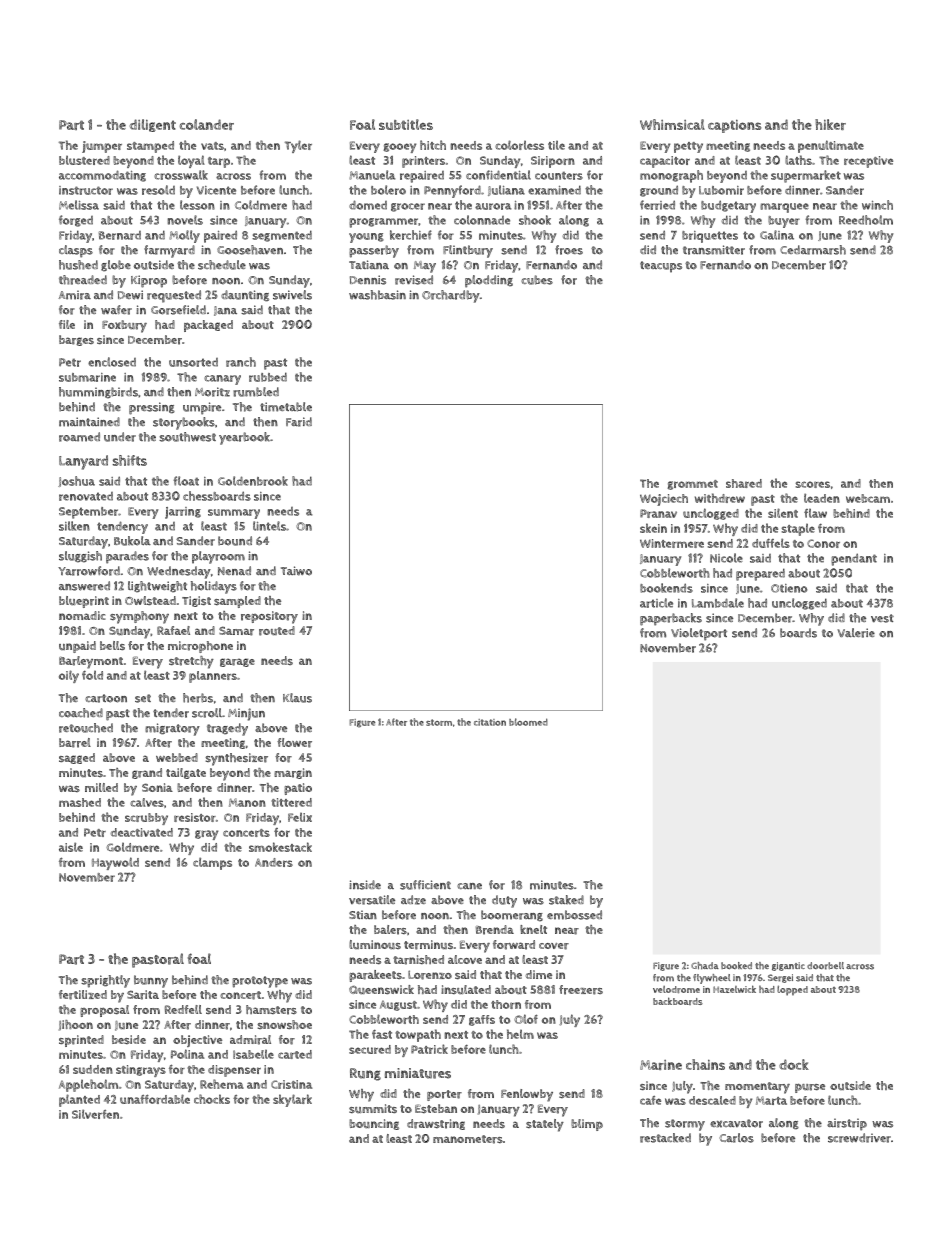 Image resolution: width=952 pixels, height=1233 pixels. I want to click on daunting, so click(245, 295).
